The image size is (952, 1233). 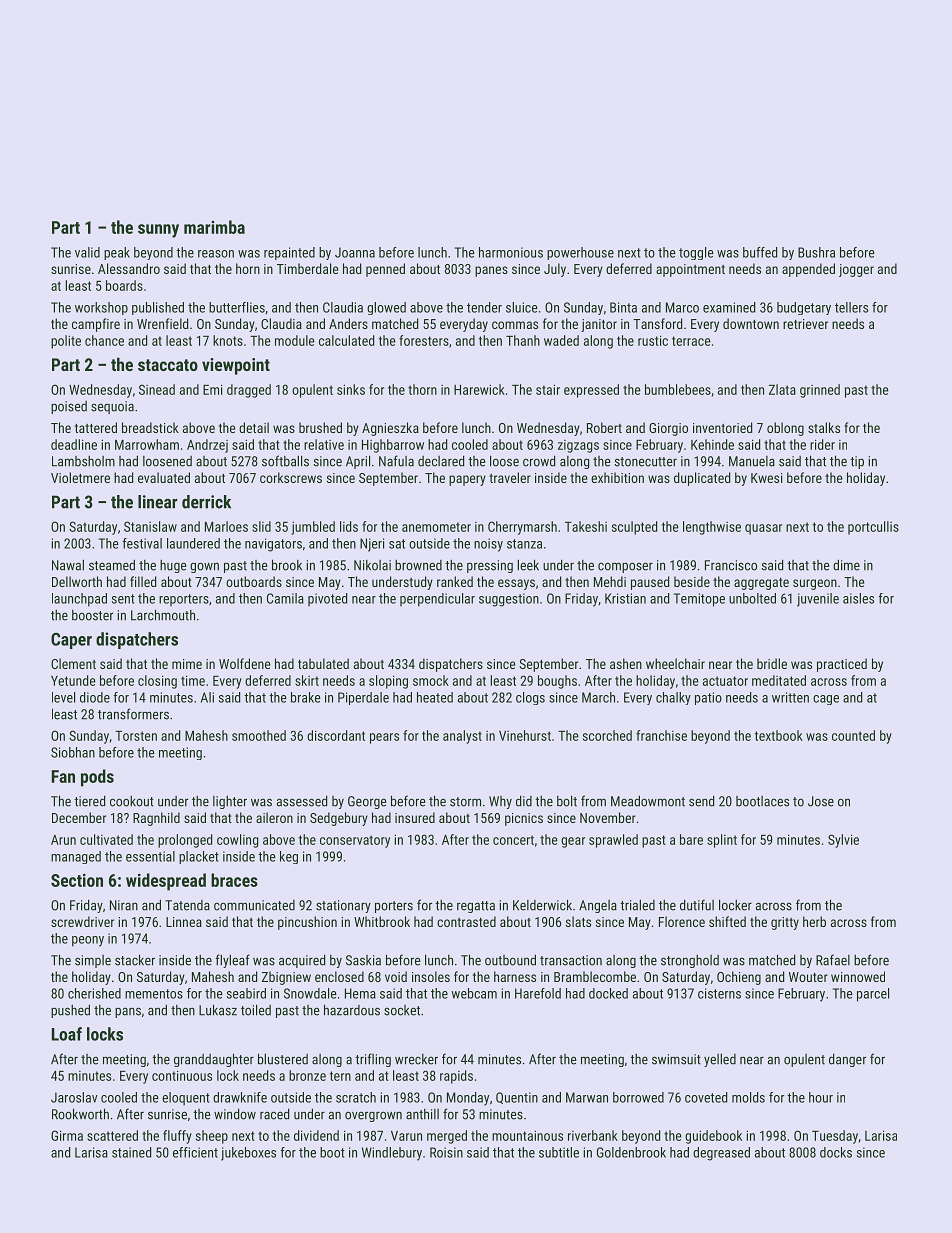 I want to click on papery, so click(x=467, y=480).
